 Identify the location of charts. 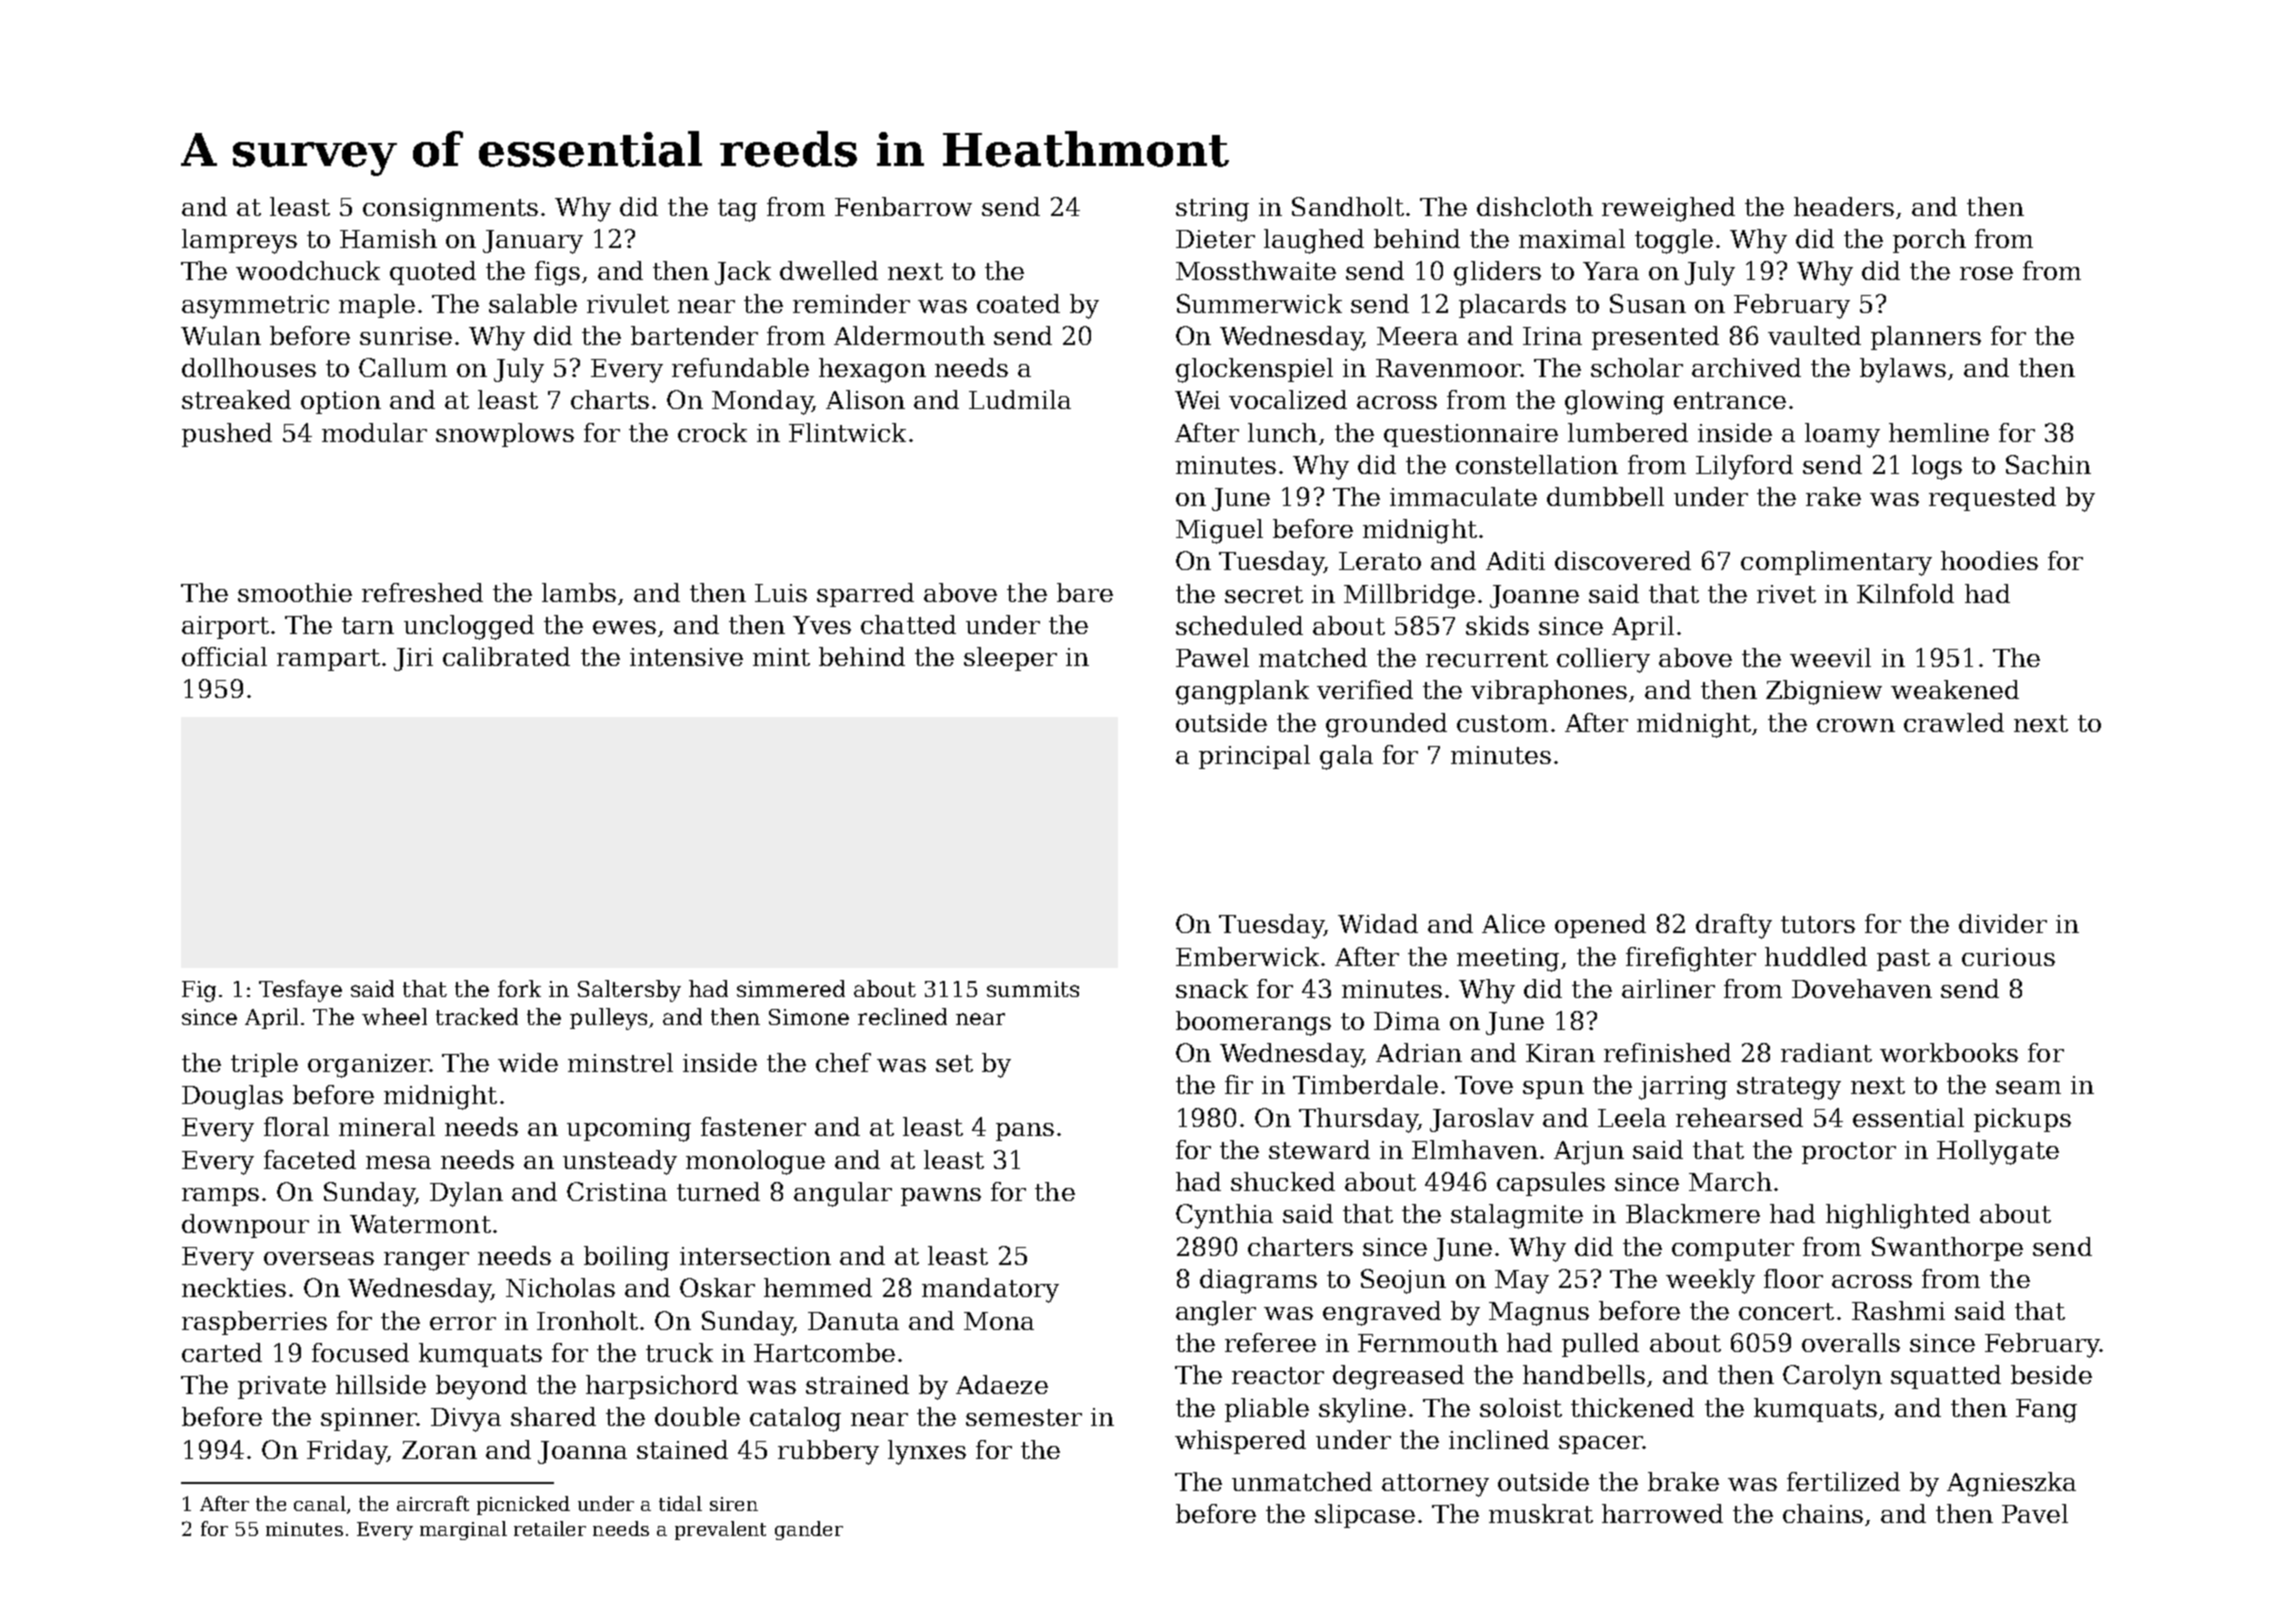
(610, 399).
